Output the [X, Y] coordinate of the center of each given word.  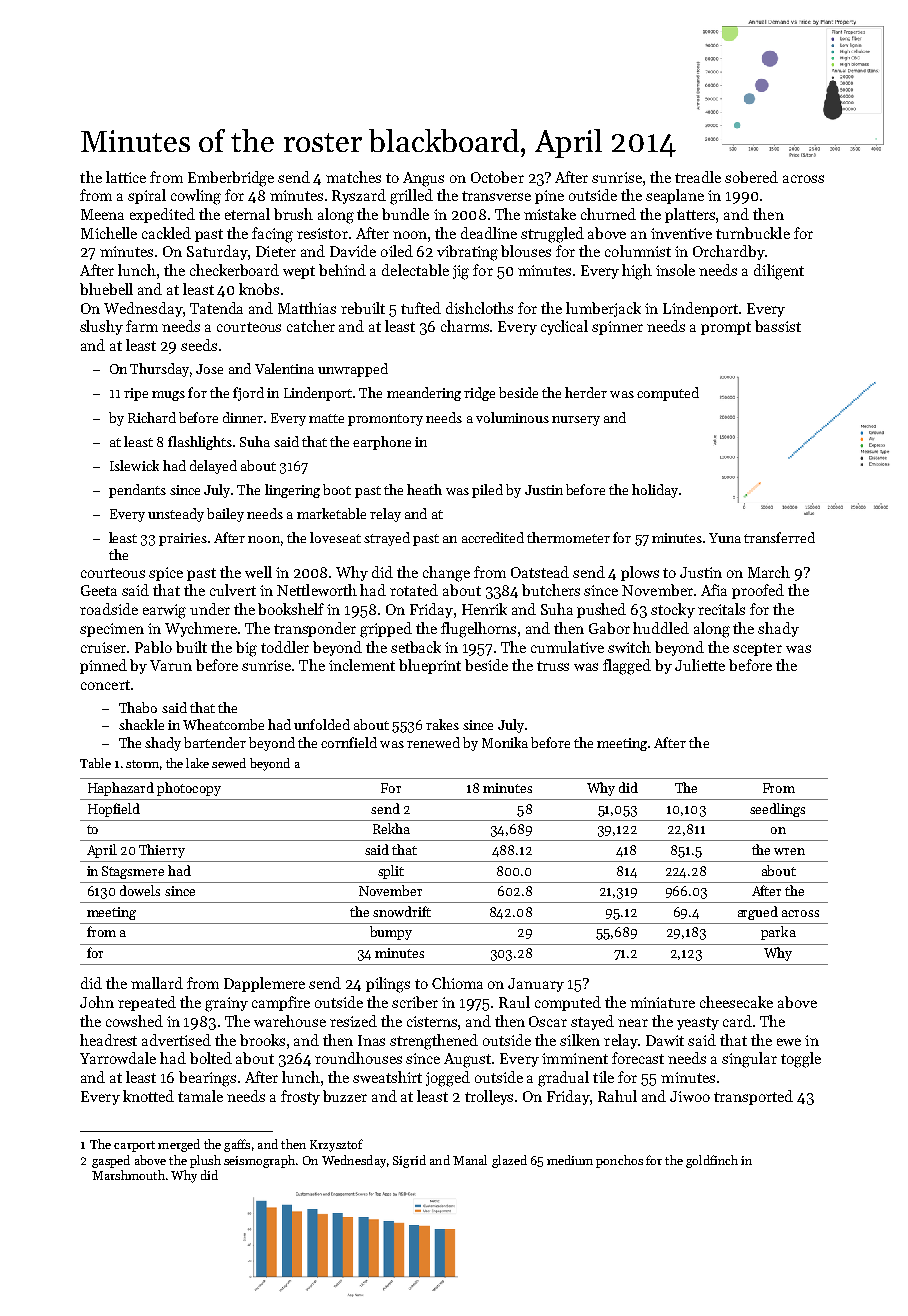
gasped [111, 1161]
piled [487, 491]
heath [424, 489]
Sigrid [409, 1161]
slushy [101, 327]
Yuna [725, 538]
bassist [778, 326]
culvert [233, 590]
